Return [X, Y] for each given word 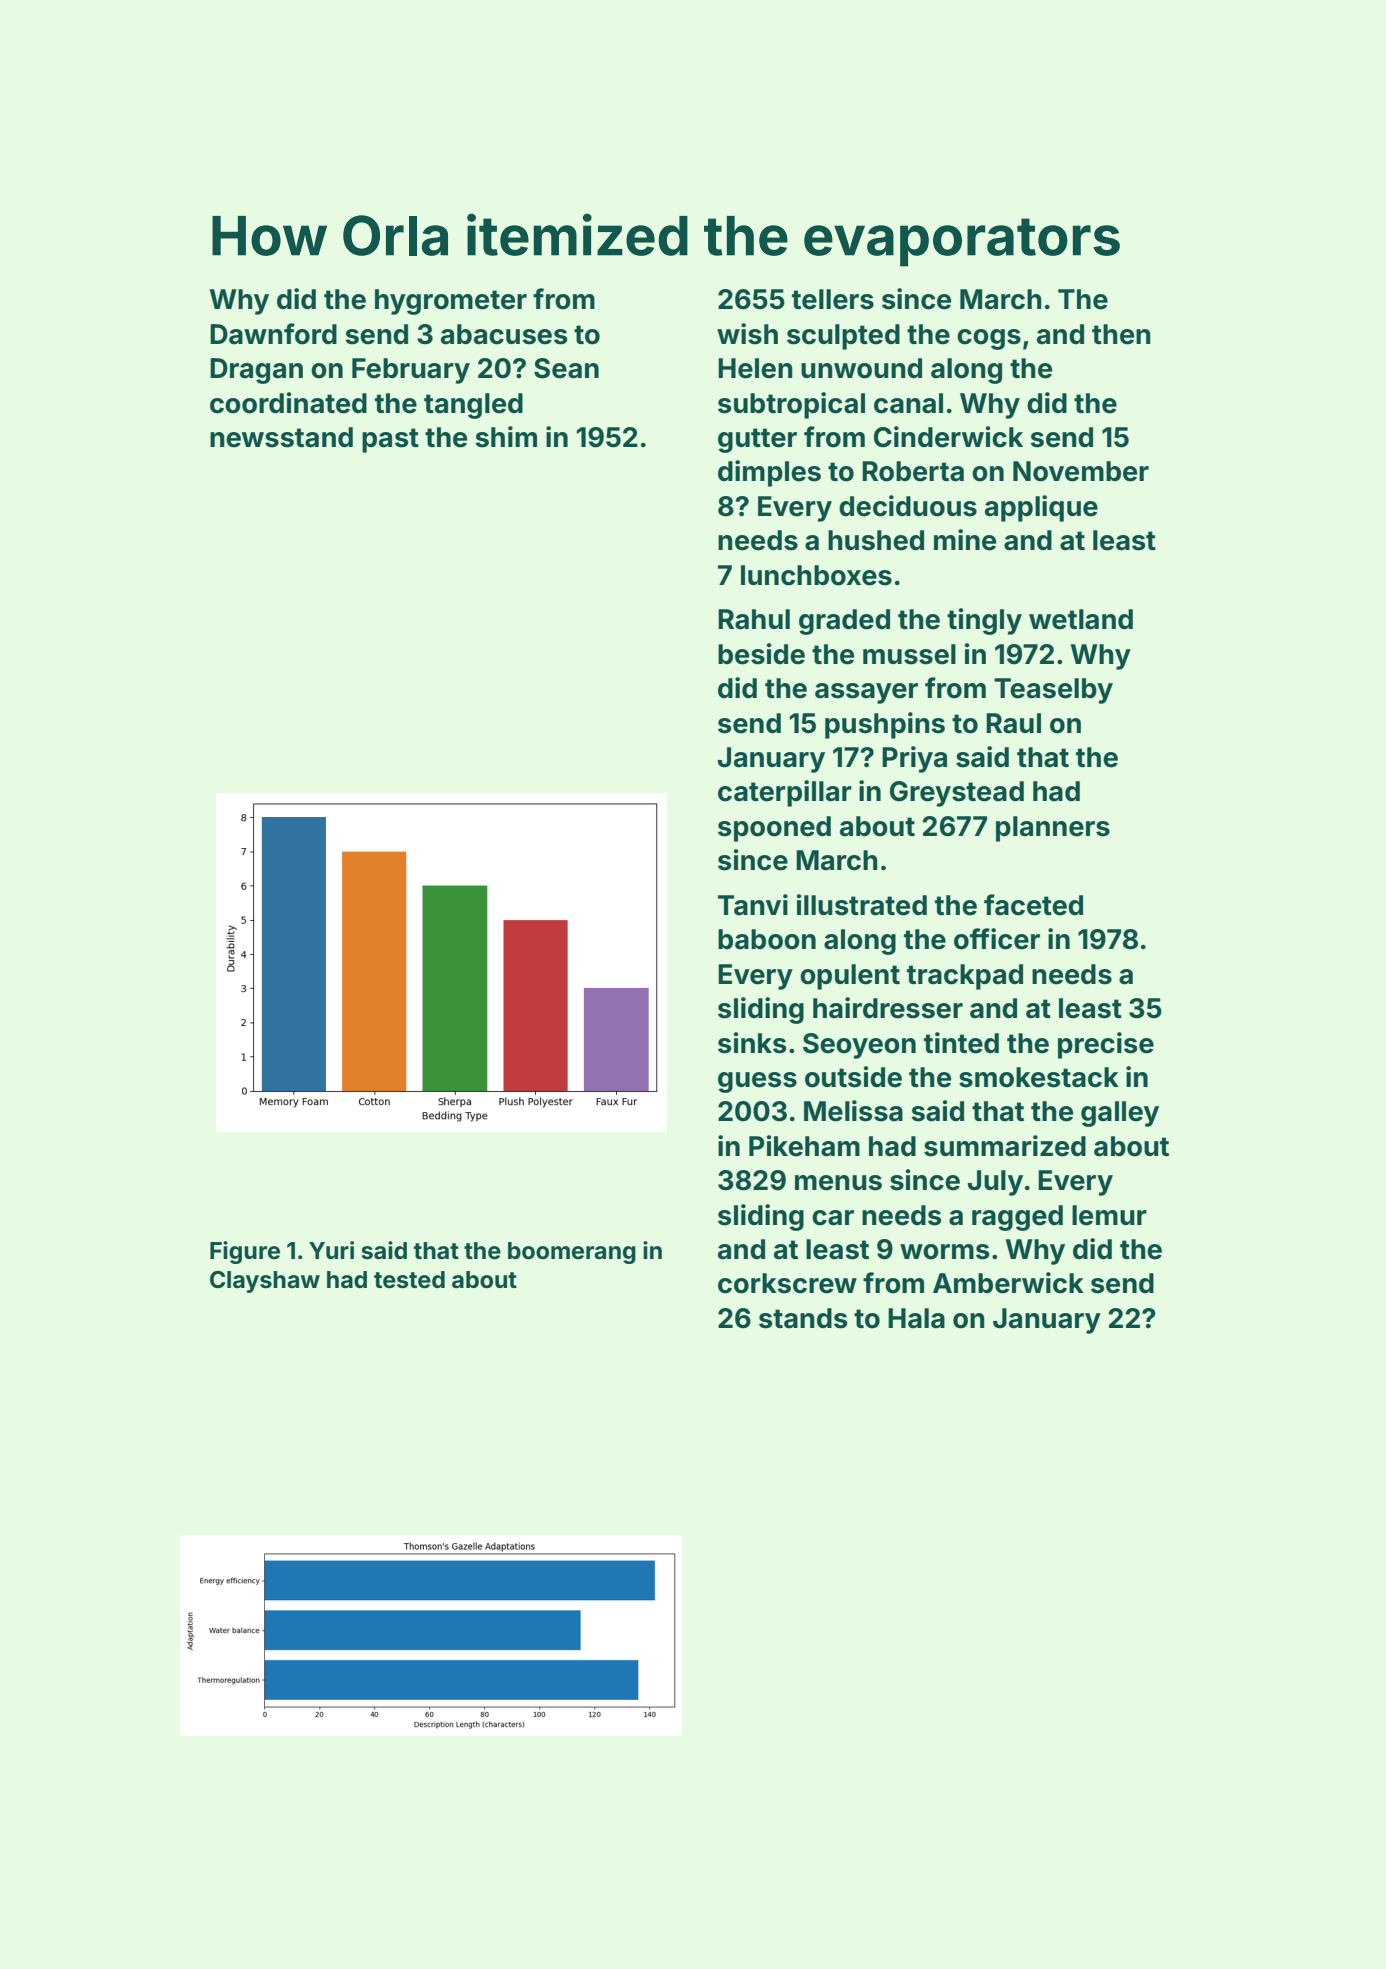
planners [1053, 829]
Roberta [913, 471]
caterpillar [785, 793]
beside [761, 654]
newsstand [281, 437]
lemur [1109, 1215]
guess [757, 1082]
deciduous [908, 506]
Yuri [331, 1250]
